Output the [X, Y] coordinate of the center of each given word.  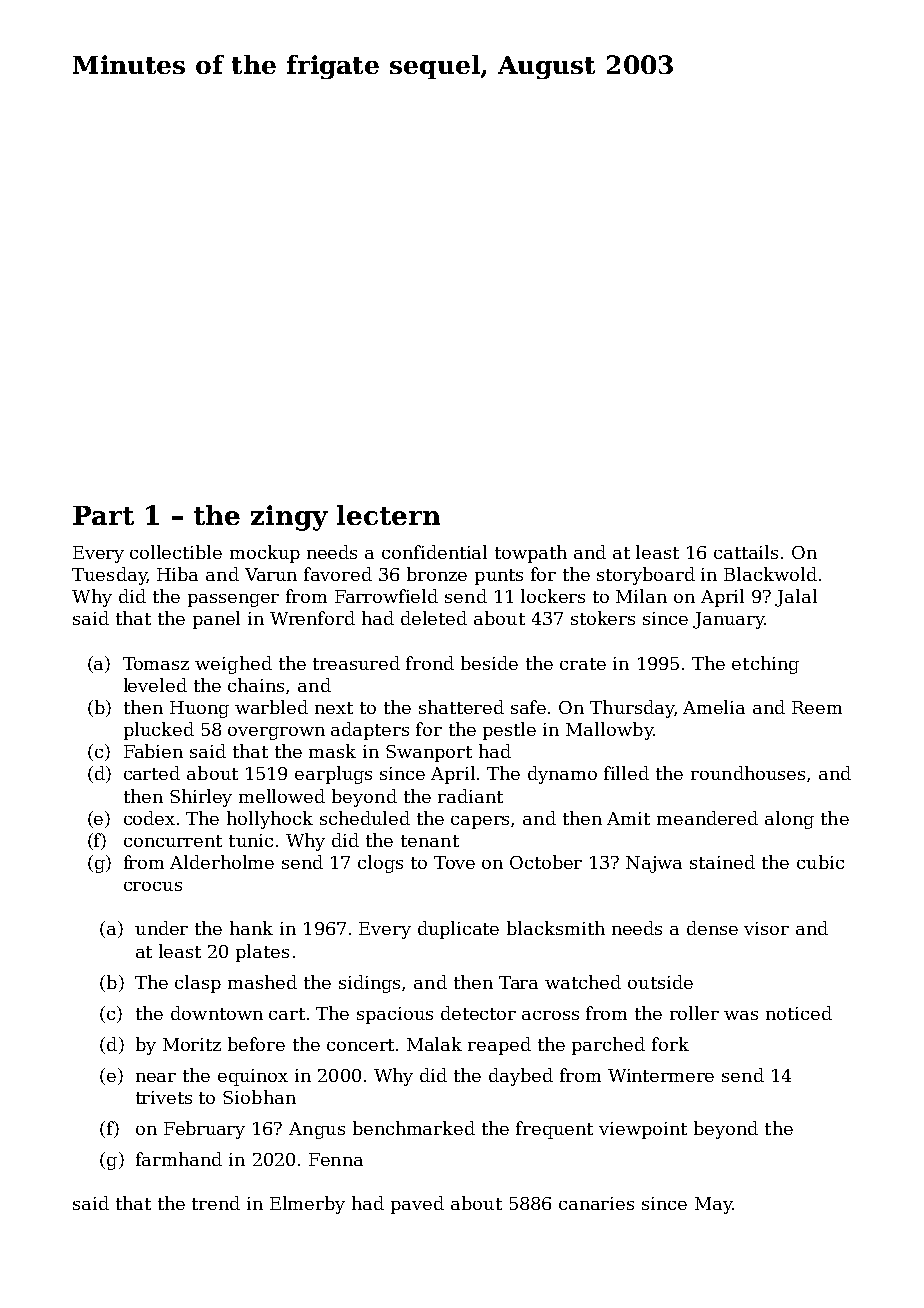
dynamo [562, 775]
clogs [380, 864]
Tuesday [109, 576]
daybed [521, 1077]
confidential [434, 552]
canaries [596, 1203]
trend [216, 1203]
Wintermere [661, 1075]
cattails [746, 552]
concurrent [173, 841]
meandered [707, 818]
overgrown [276, 733]
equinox [253, 1077]
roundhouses [748, 773]
